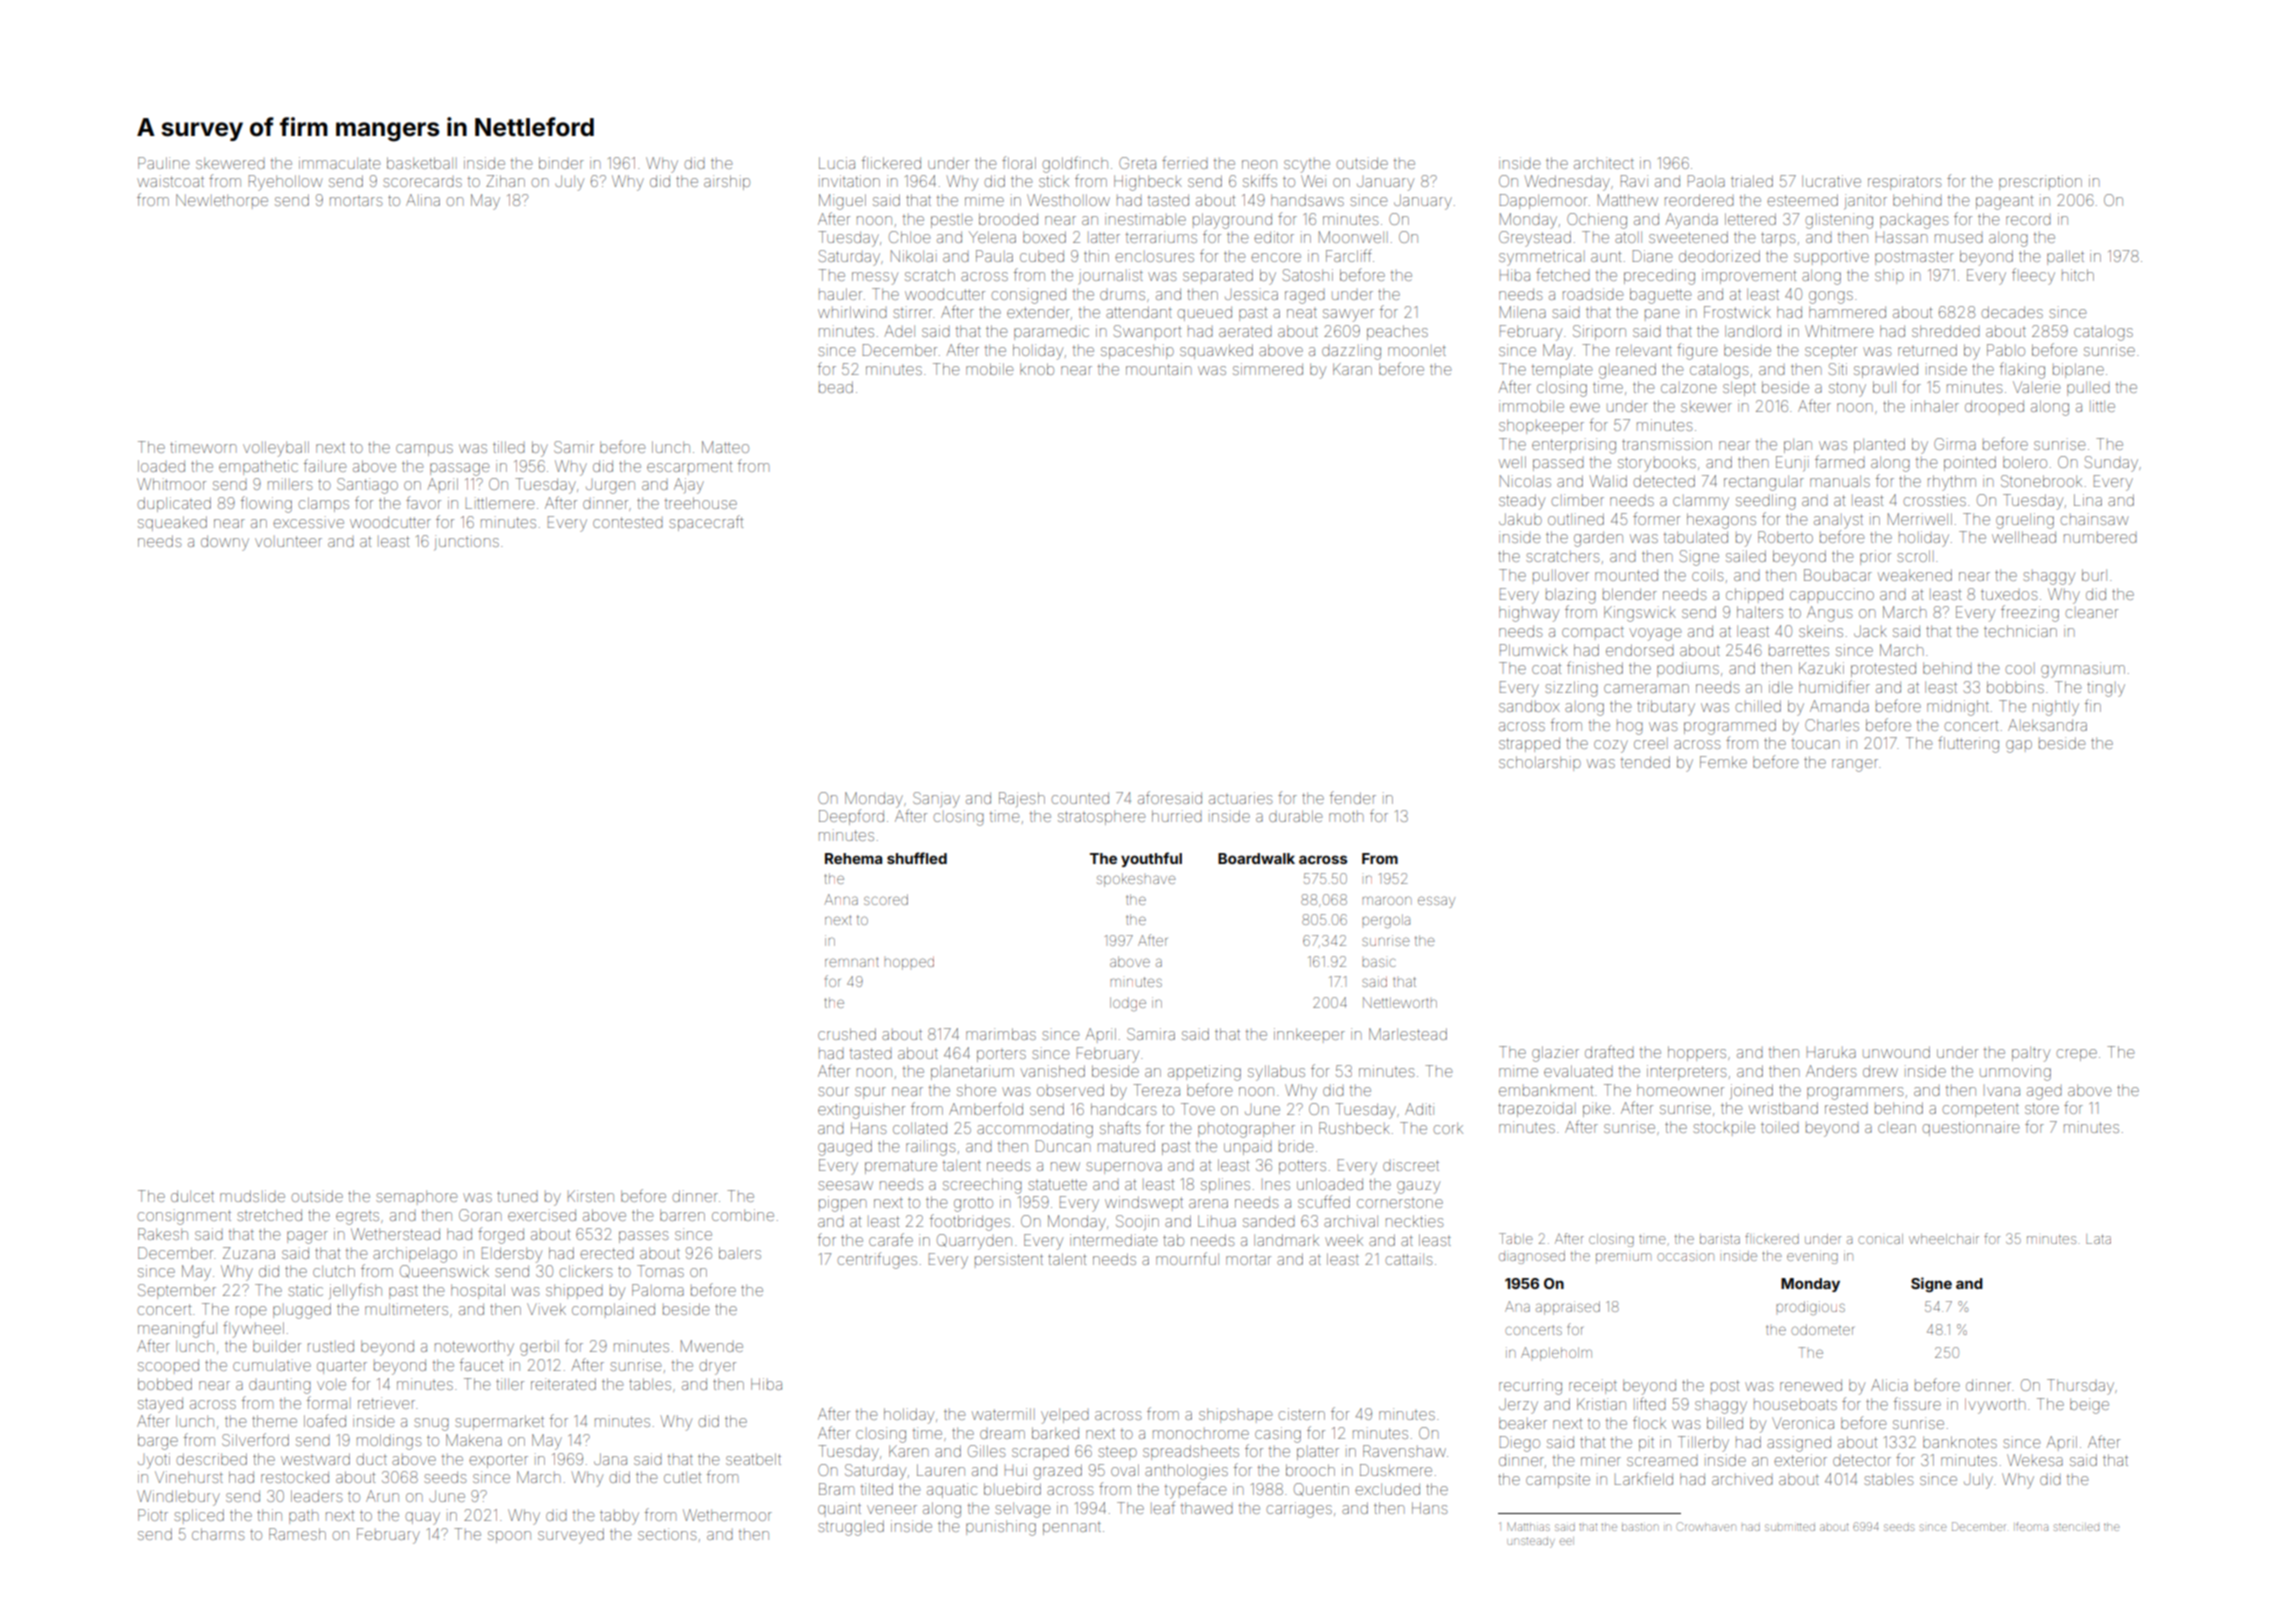  Describe the element at coordinates (1245, 332) in the page. I see `aerated` at that location.
